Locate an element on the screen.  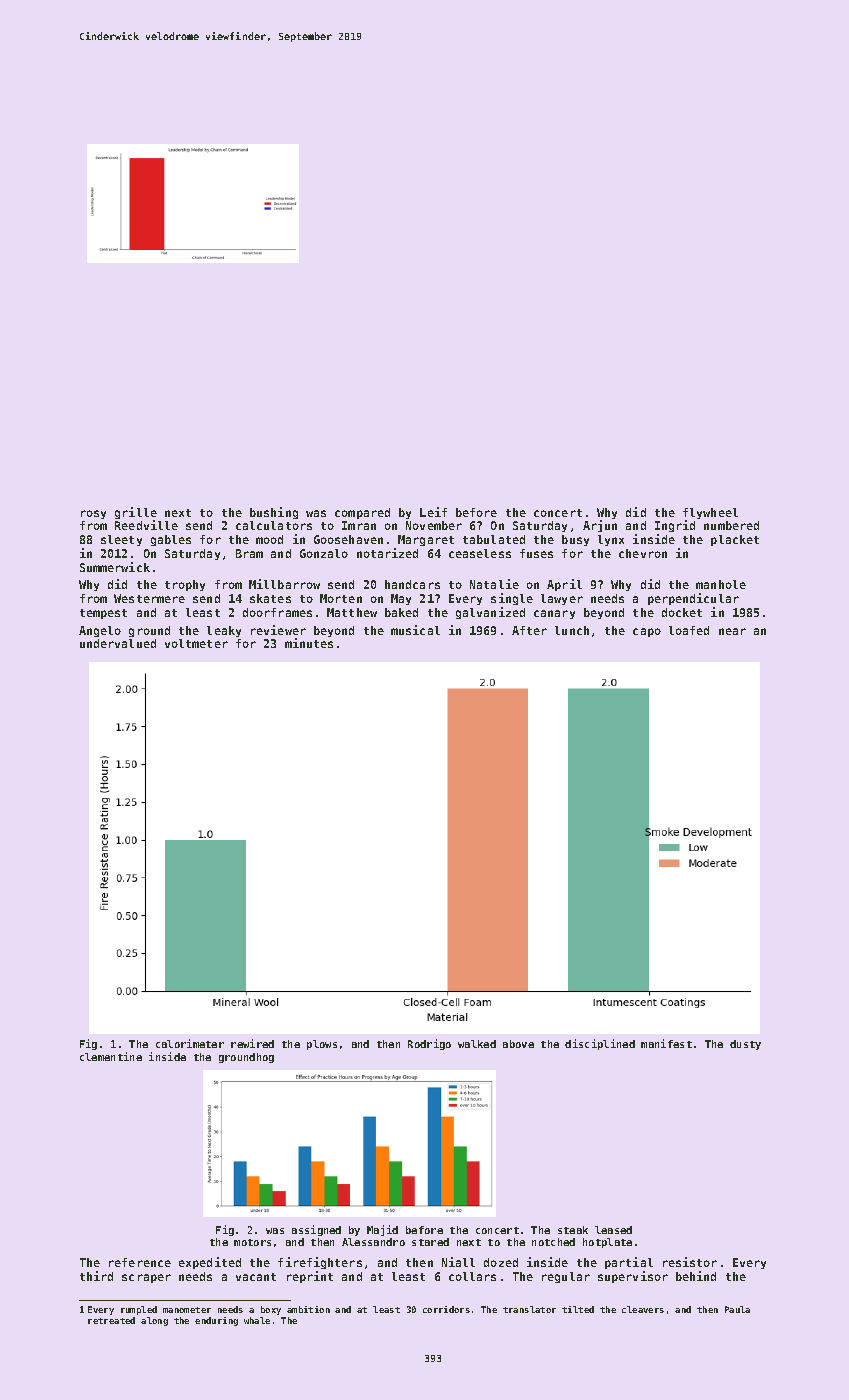
manifest is located at coordinates (666, 1043).
